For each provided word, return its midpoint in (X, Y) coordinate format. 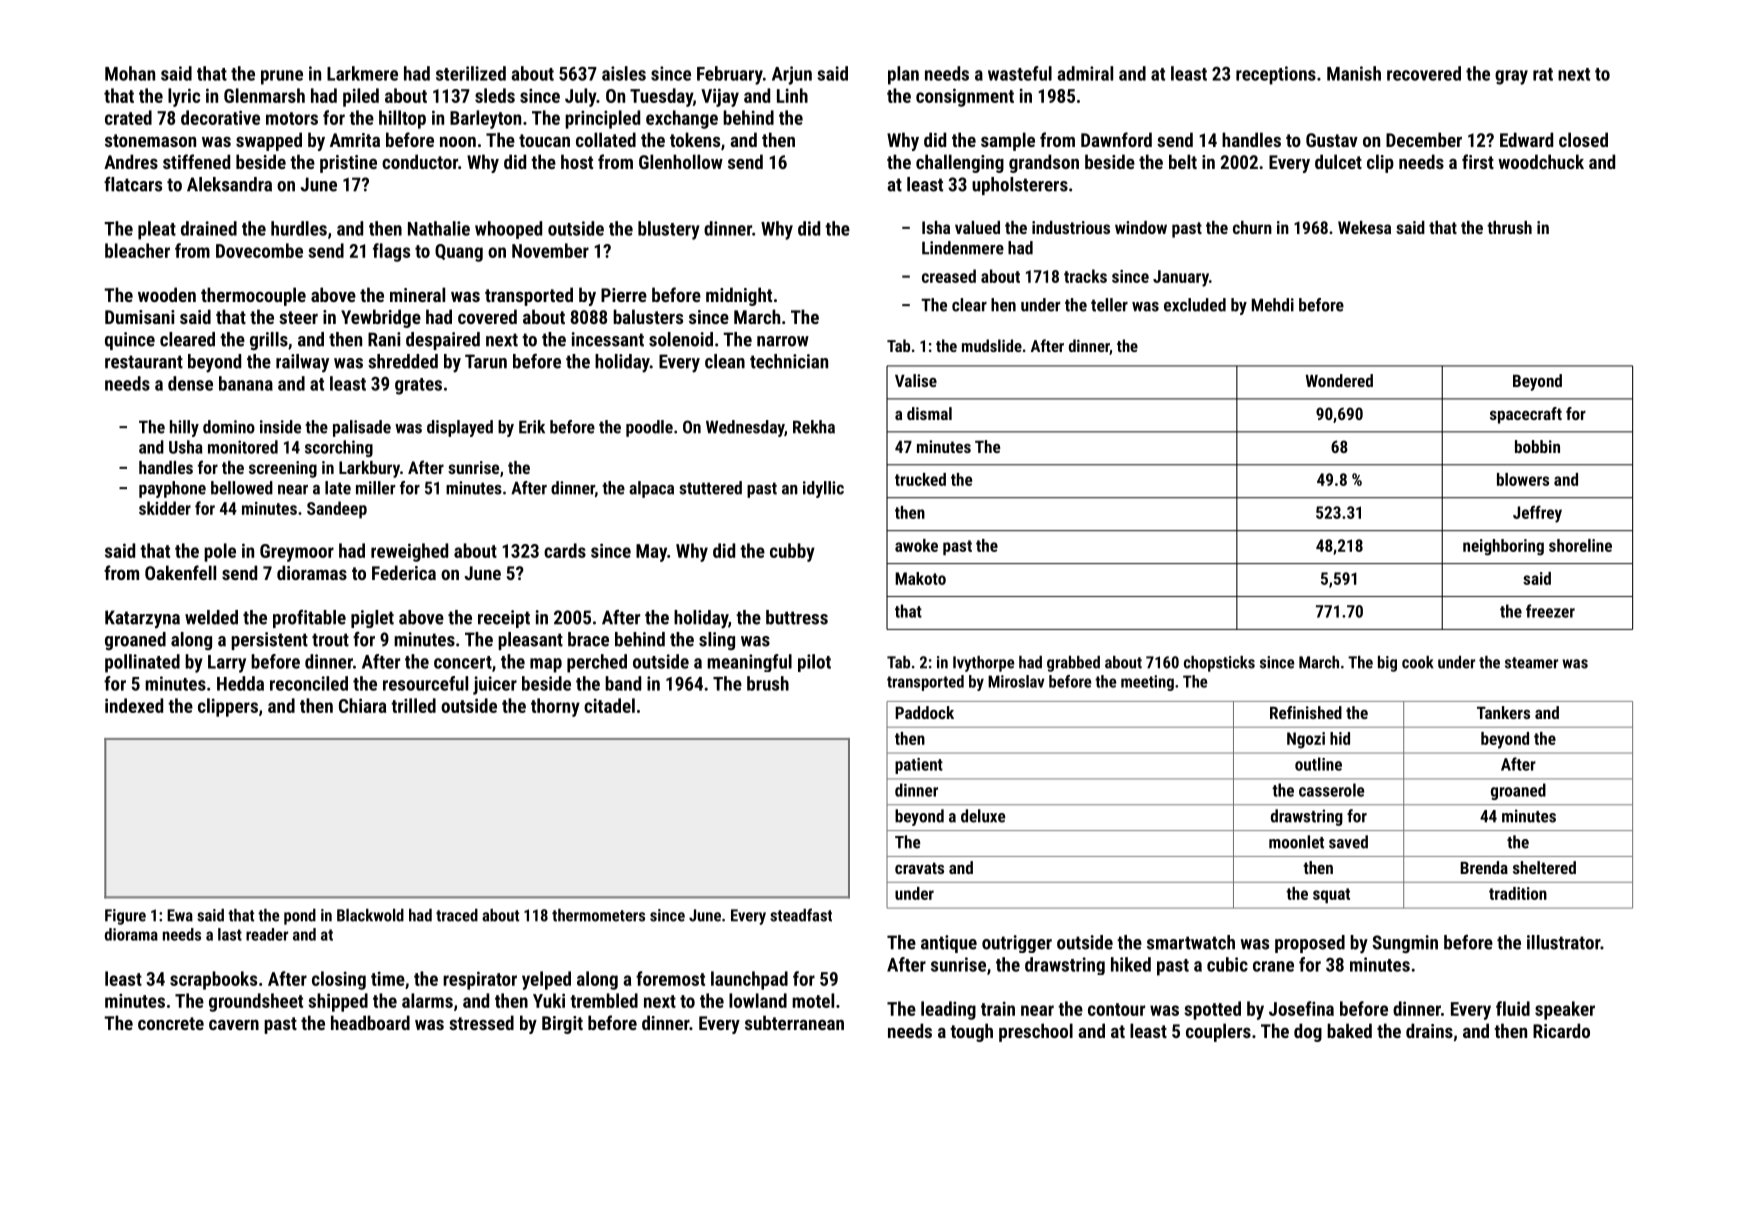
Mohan (130, 73)
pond (300, 917)
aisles (624, 73)
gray (1511, 77)
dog (1308, 1032)
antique (949, 944)
